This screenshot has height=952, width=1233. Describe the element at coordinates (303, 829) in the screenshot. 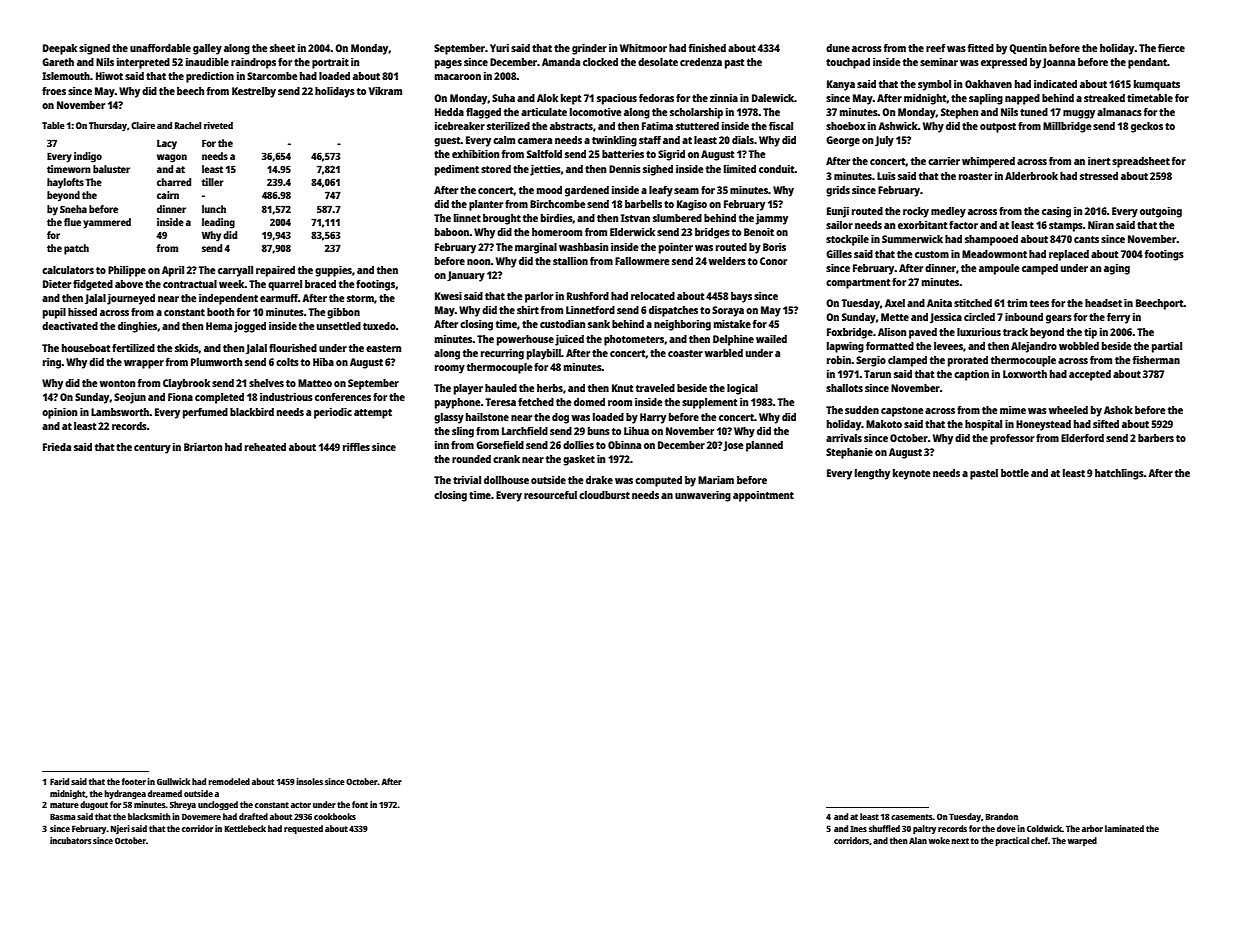

I see `requested` at that location.
